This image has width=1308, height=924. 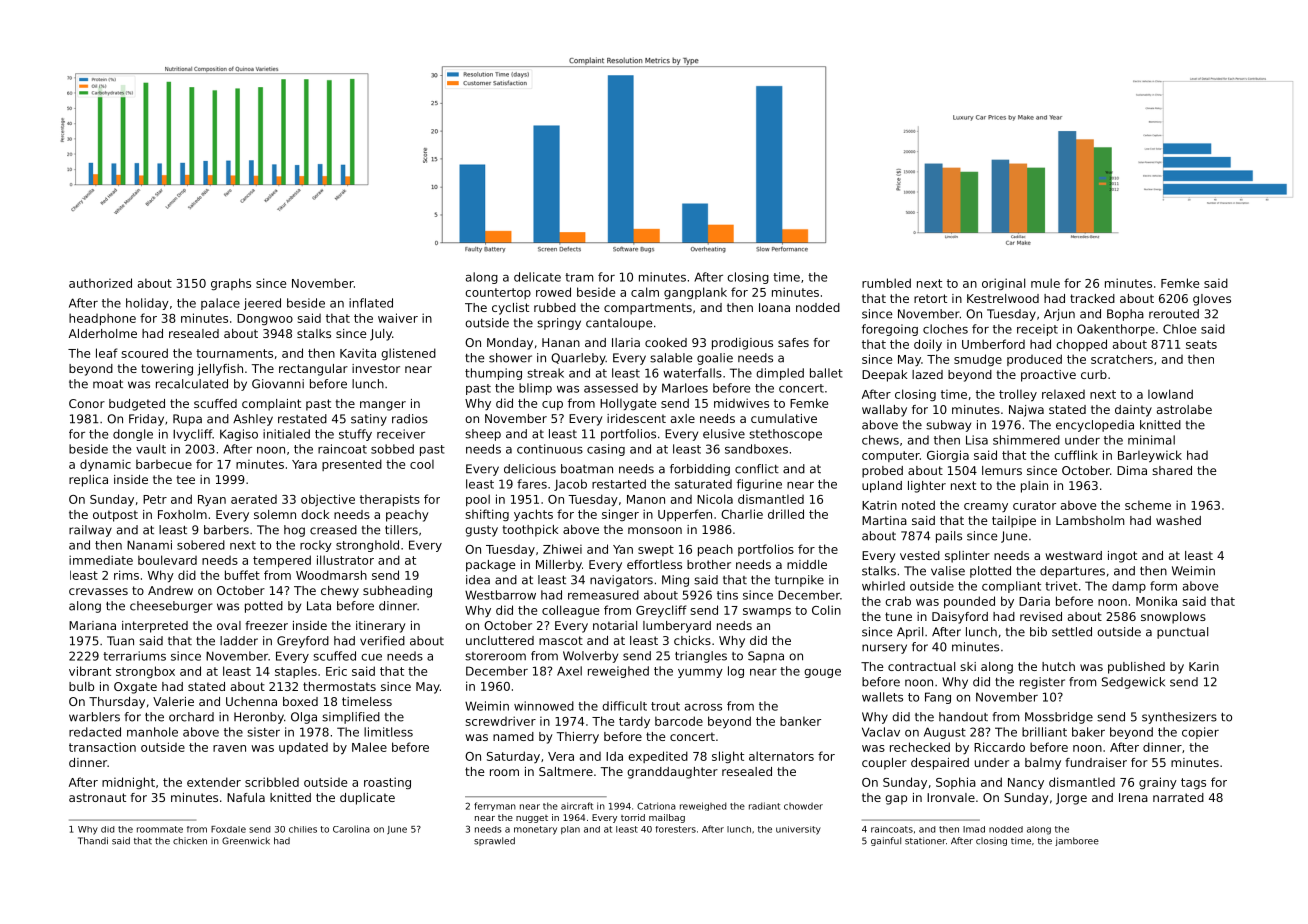 What do you see at coordinates (246, 841) in the image?
I see `Greenwick` at bounding box center [246, 841].
